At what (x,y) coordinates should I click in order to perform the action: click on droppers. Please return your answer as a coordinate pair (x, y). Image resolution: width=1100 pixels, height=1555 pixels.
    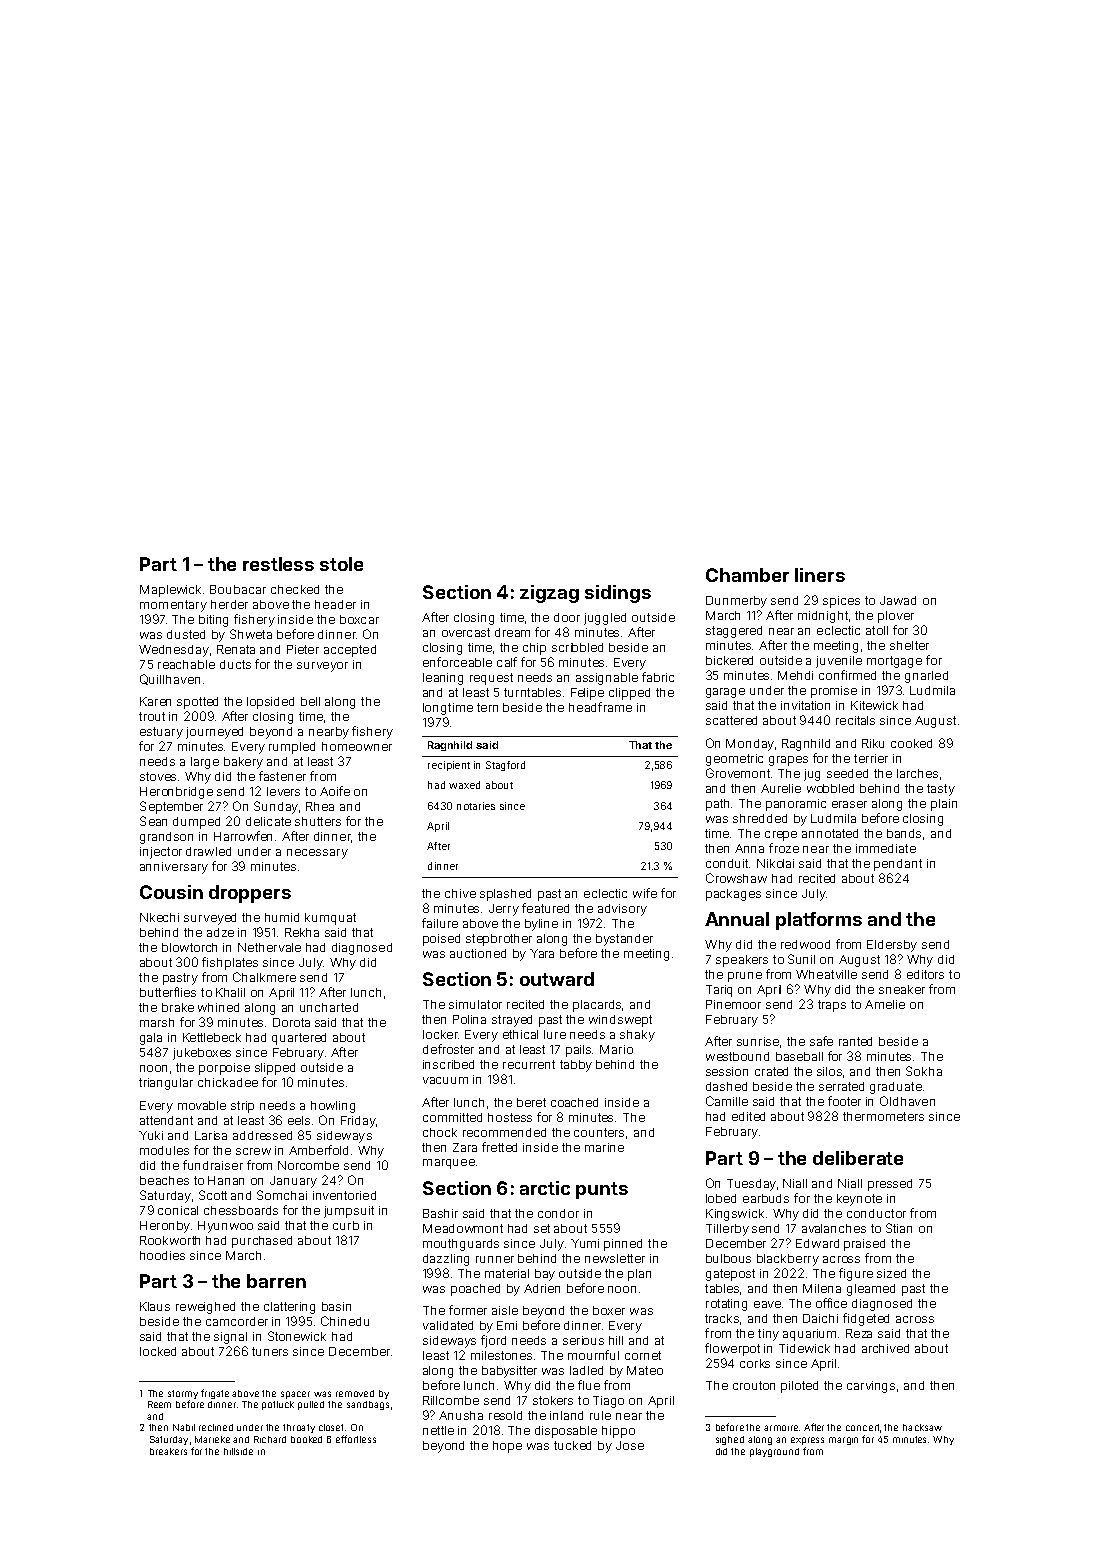
    Looking at the image, I should click on (250, 894).
